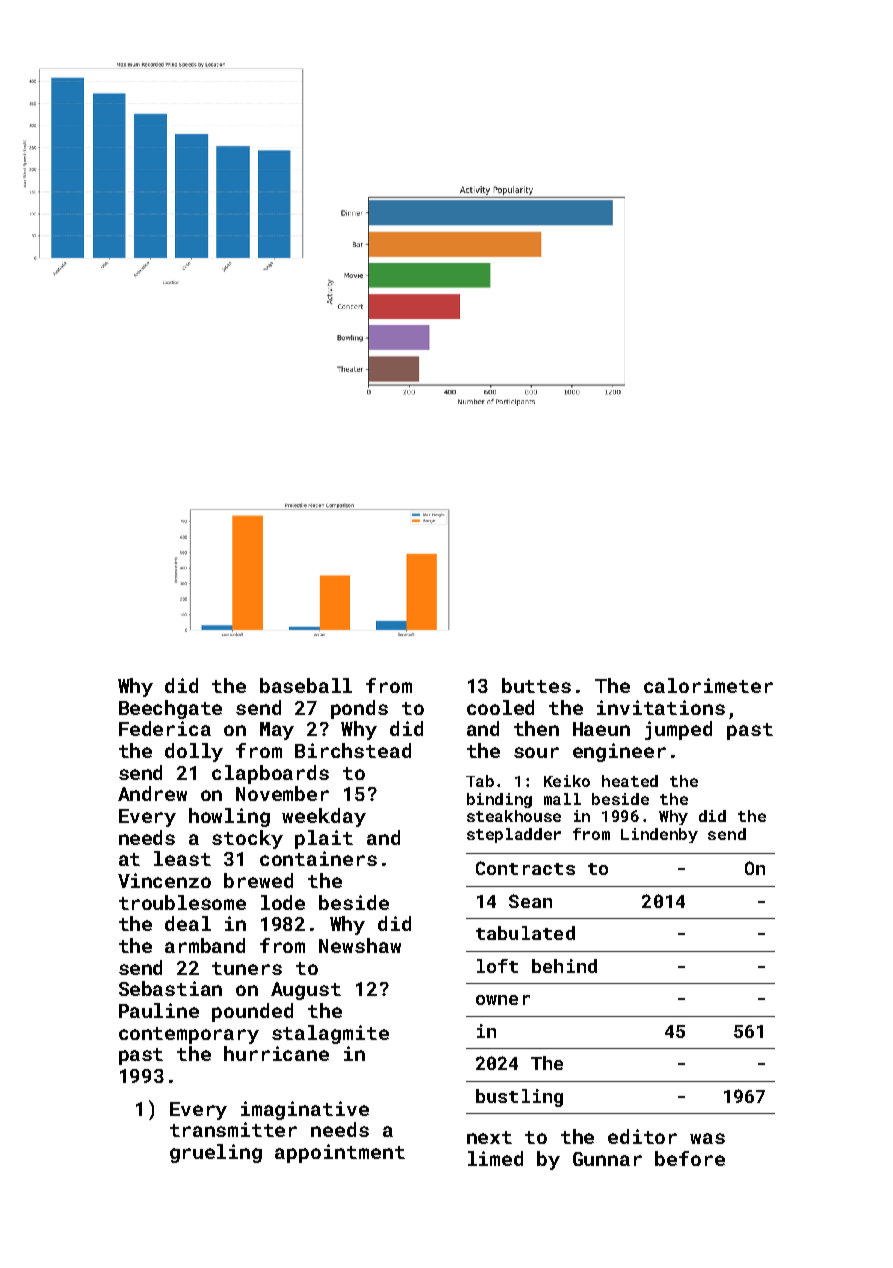 This image has height=1268, width=893. I want to click on bustling, so click(519, 1098).
